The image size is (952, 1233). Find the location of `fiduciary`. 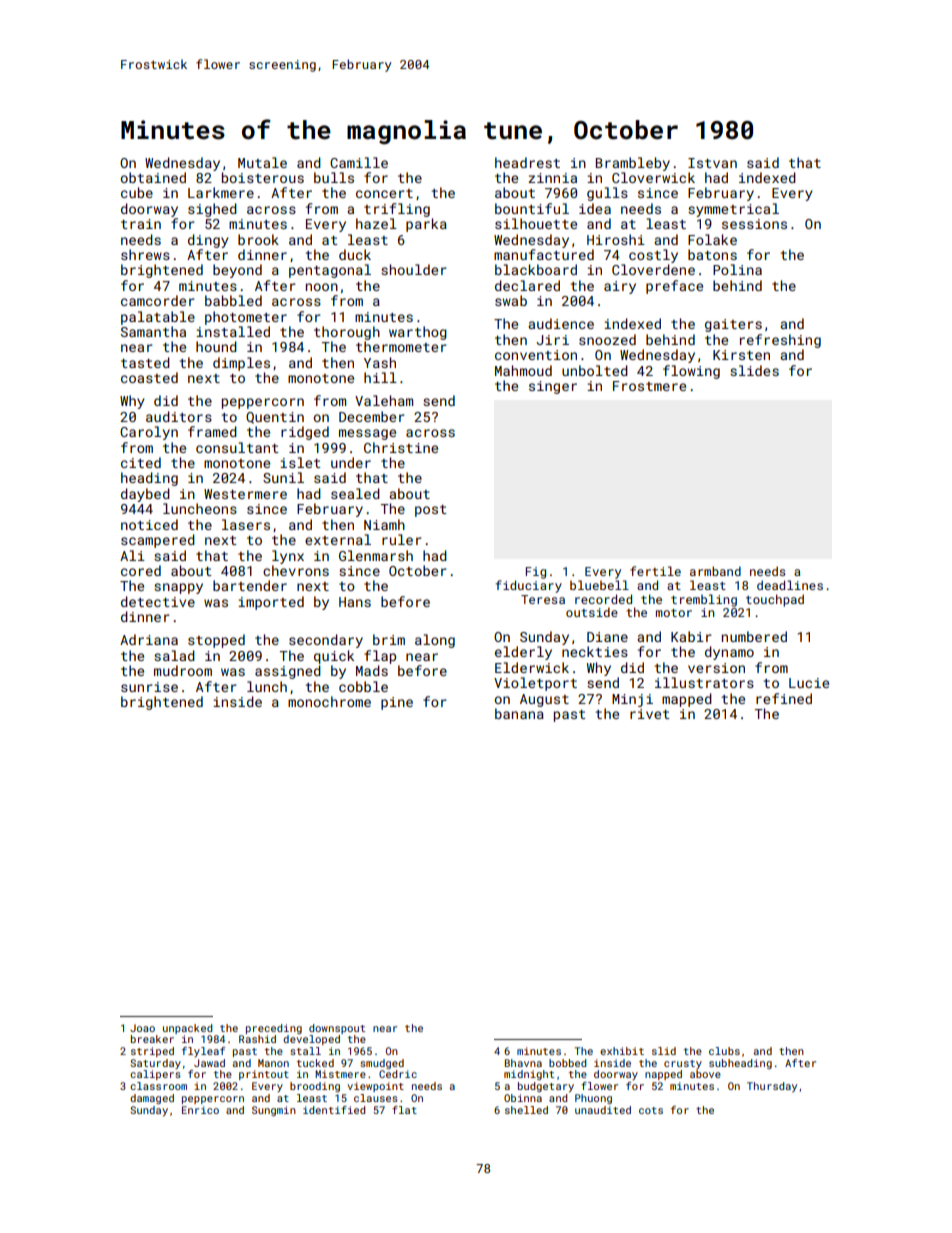

fiduciary is located at coordinates (528, 586).
